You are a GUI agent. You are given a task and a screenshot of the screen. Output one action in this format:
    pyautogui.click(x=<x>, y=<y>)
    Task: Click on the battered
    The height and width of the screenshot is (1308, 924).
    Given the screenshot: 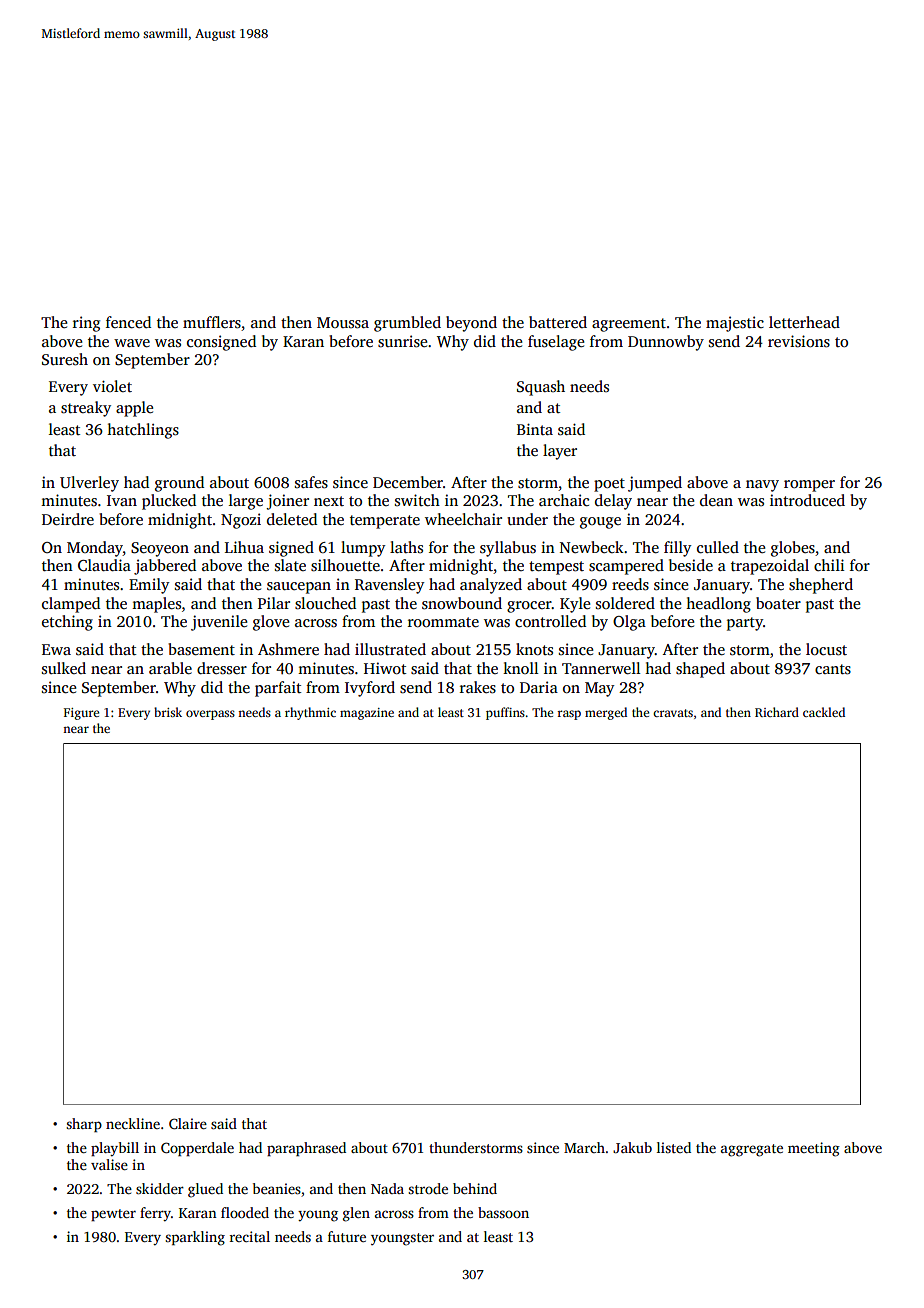 What is the action you would take?
    pyautogui.click(x=558, y=322)
